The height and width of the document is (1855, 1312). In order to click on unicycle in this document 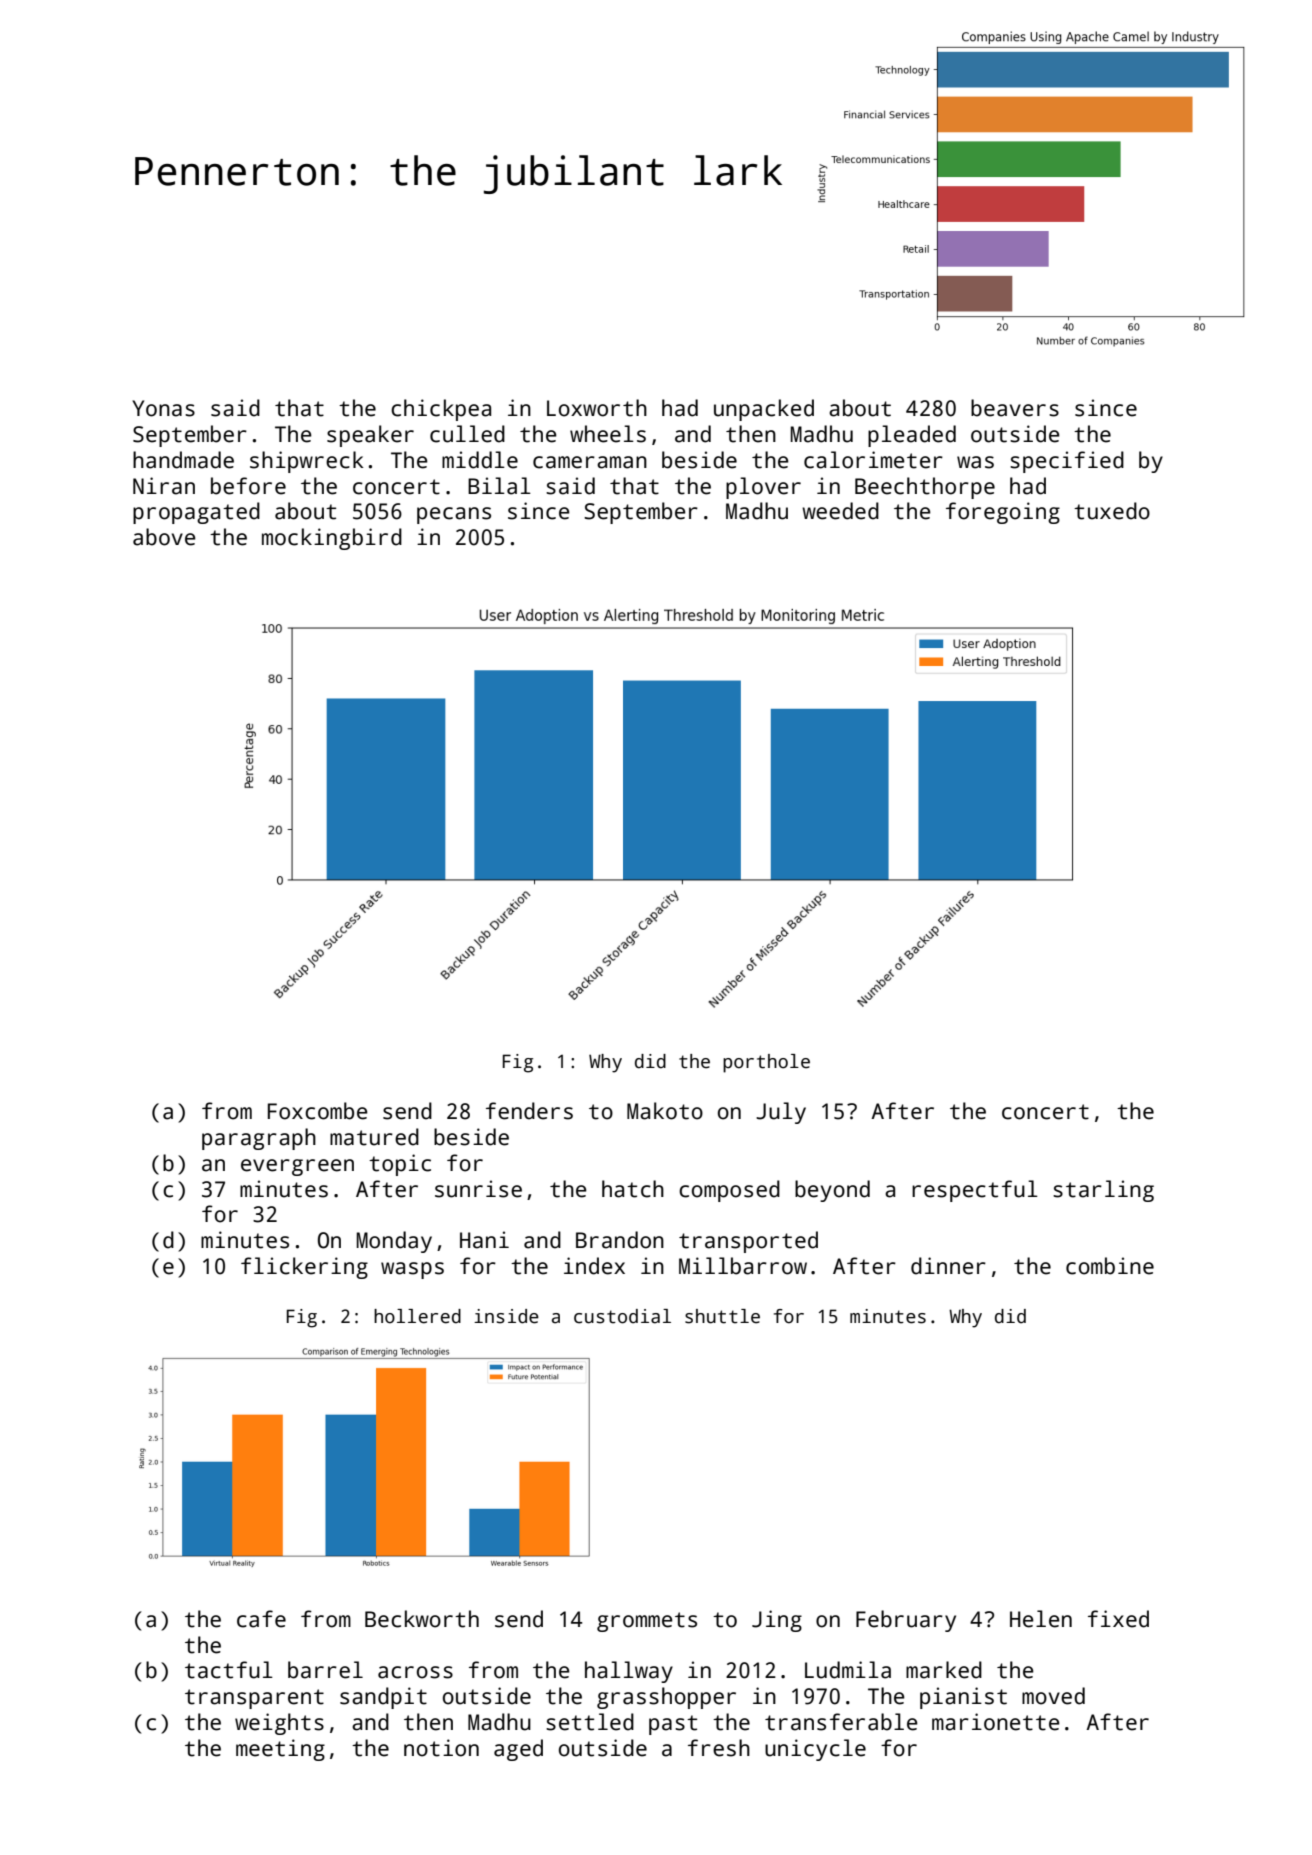, I will do `click(815, 1750)`.
